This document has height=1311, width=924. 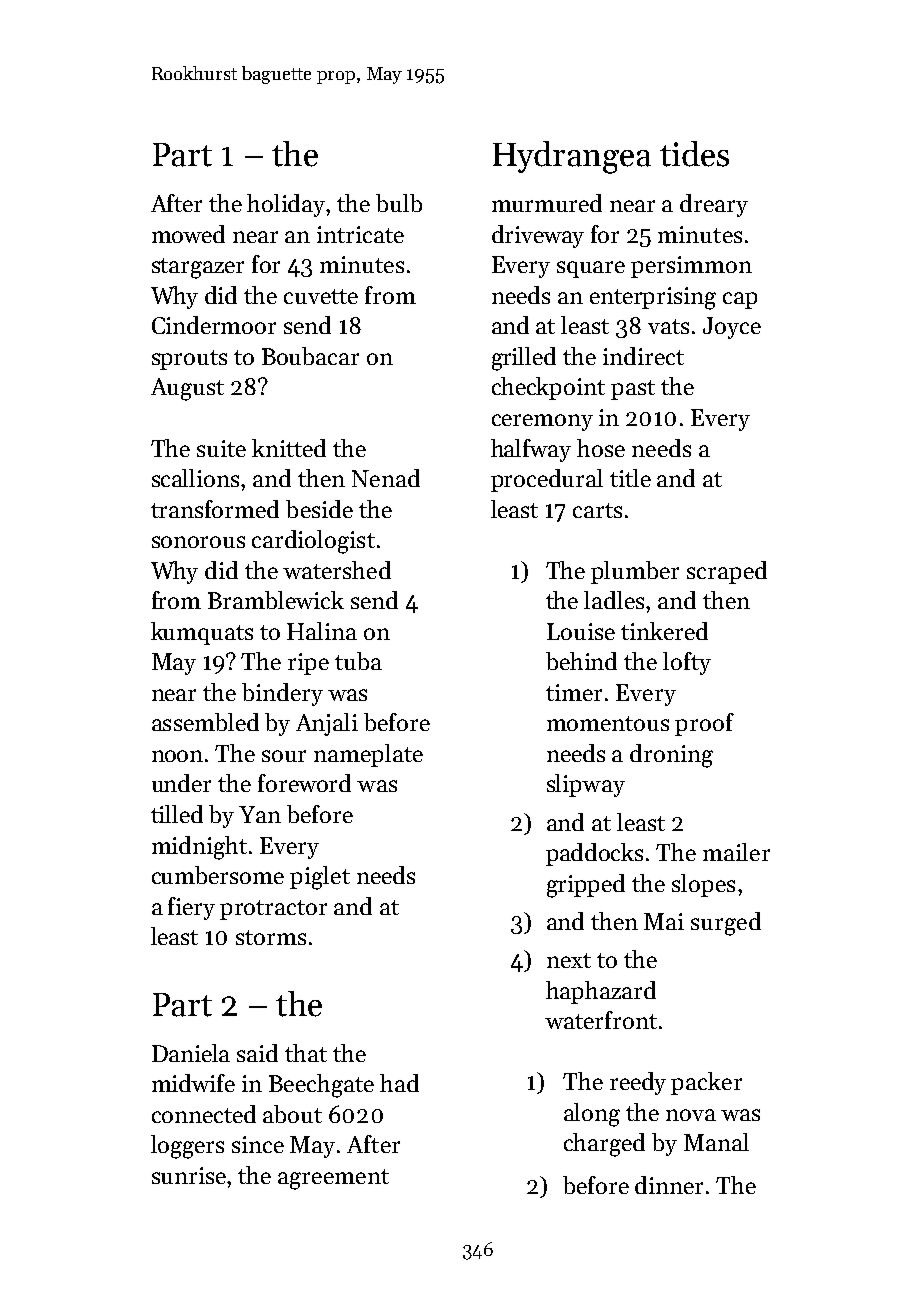 What do you see at coordinates (399, 1083) in the document?
I see `had` at bounding box center [399, 1083].
